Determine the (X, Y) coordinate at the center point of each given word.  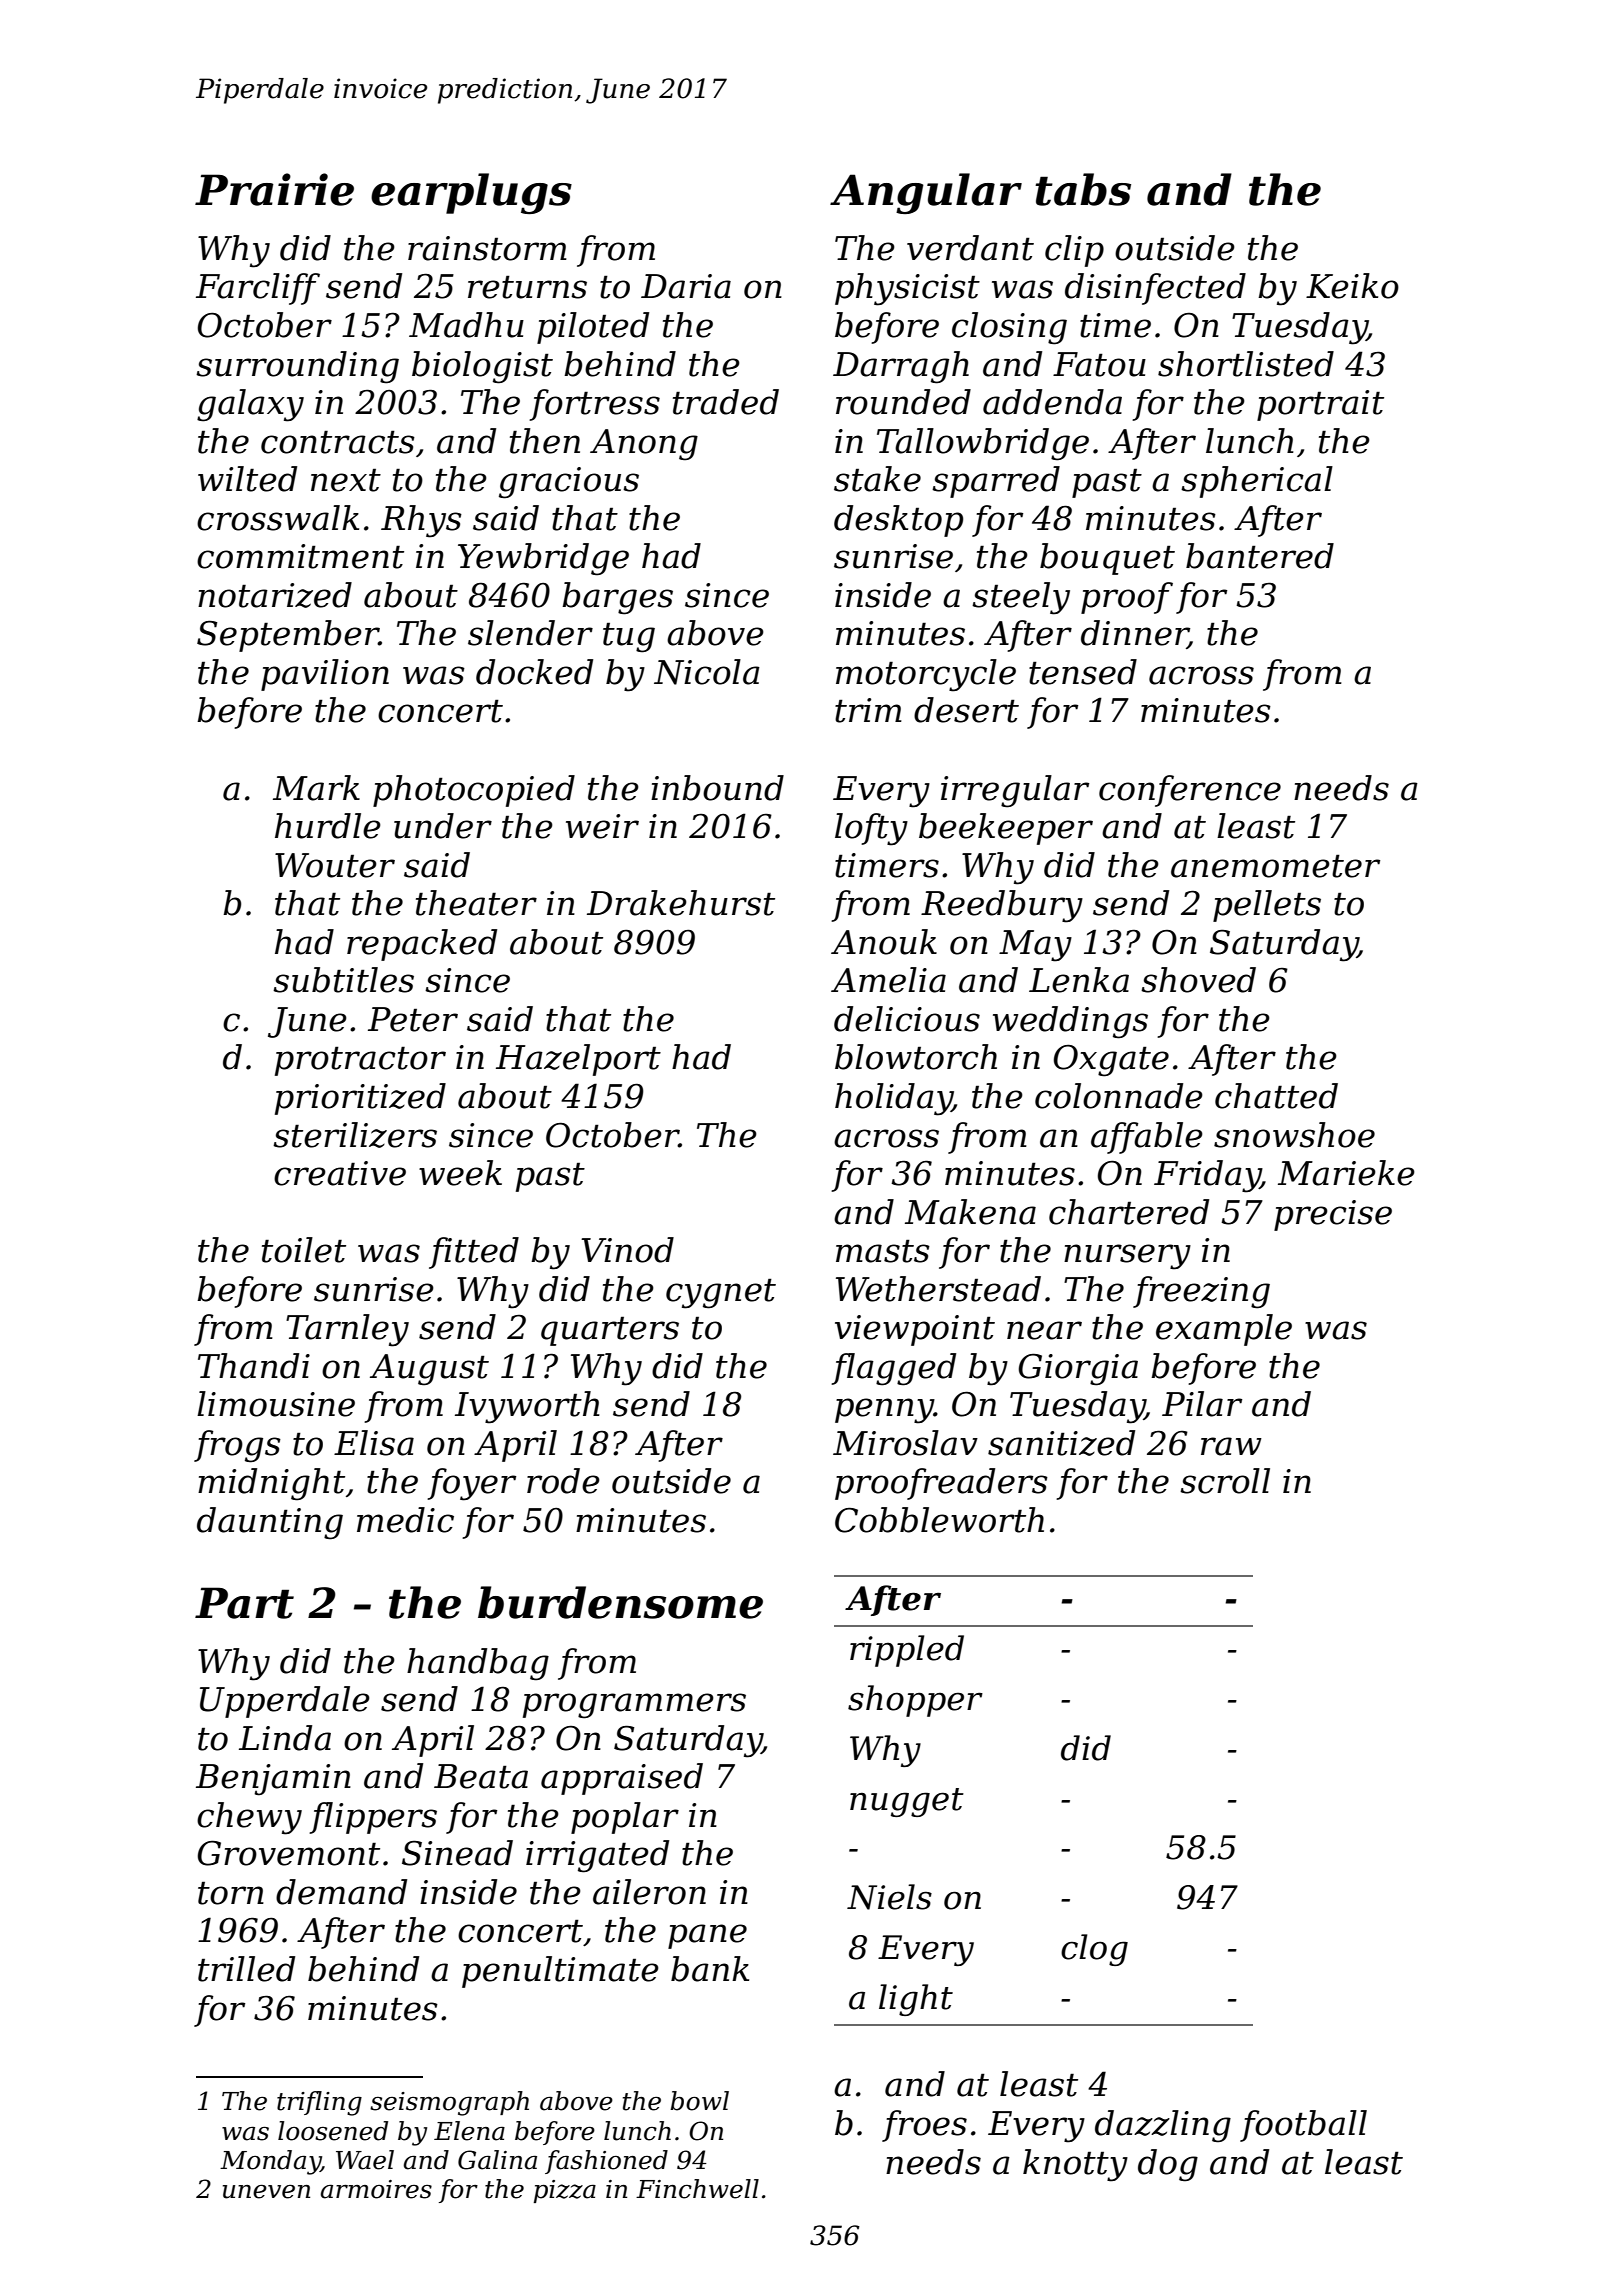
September (288, 636)
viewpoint (915, 1330)
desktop (898, 521)
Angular (926, 193)
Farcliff (258, 289)
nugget (907, 1802)
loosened (333, 2131)
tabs (1083, 189)
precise (1333, 1215)
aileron (649, 1892)
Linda (285, 1738)
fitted (474, 1253)
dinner (1134, 634)
